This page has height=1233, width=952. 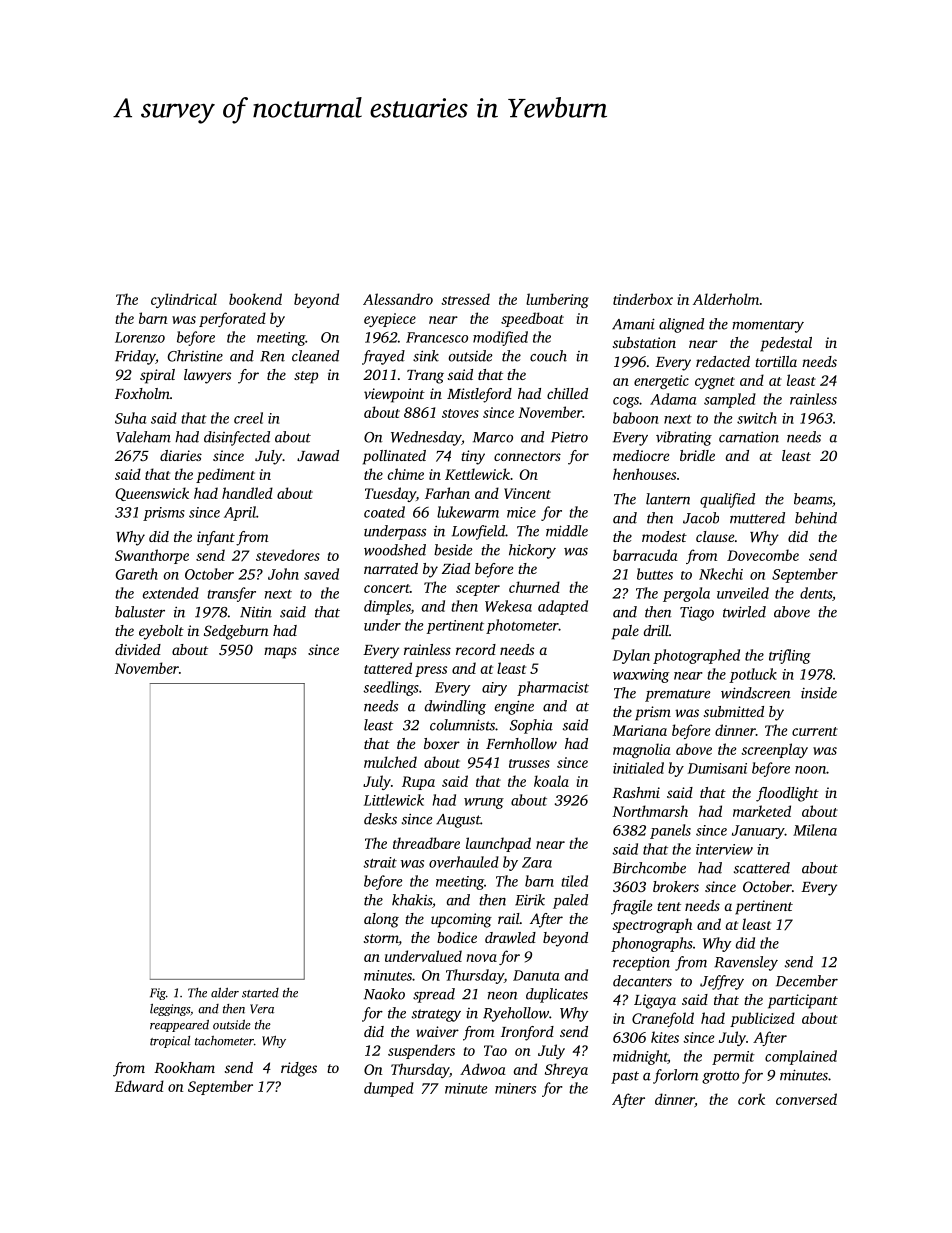 What do you see at coordinates (567, 531) in the page?
I see `middle` at bounding box center [567, 531].
